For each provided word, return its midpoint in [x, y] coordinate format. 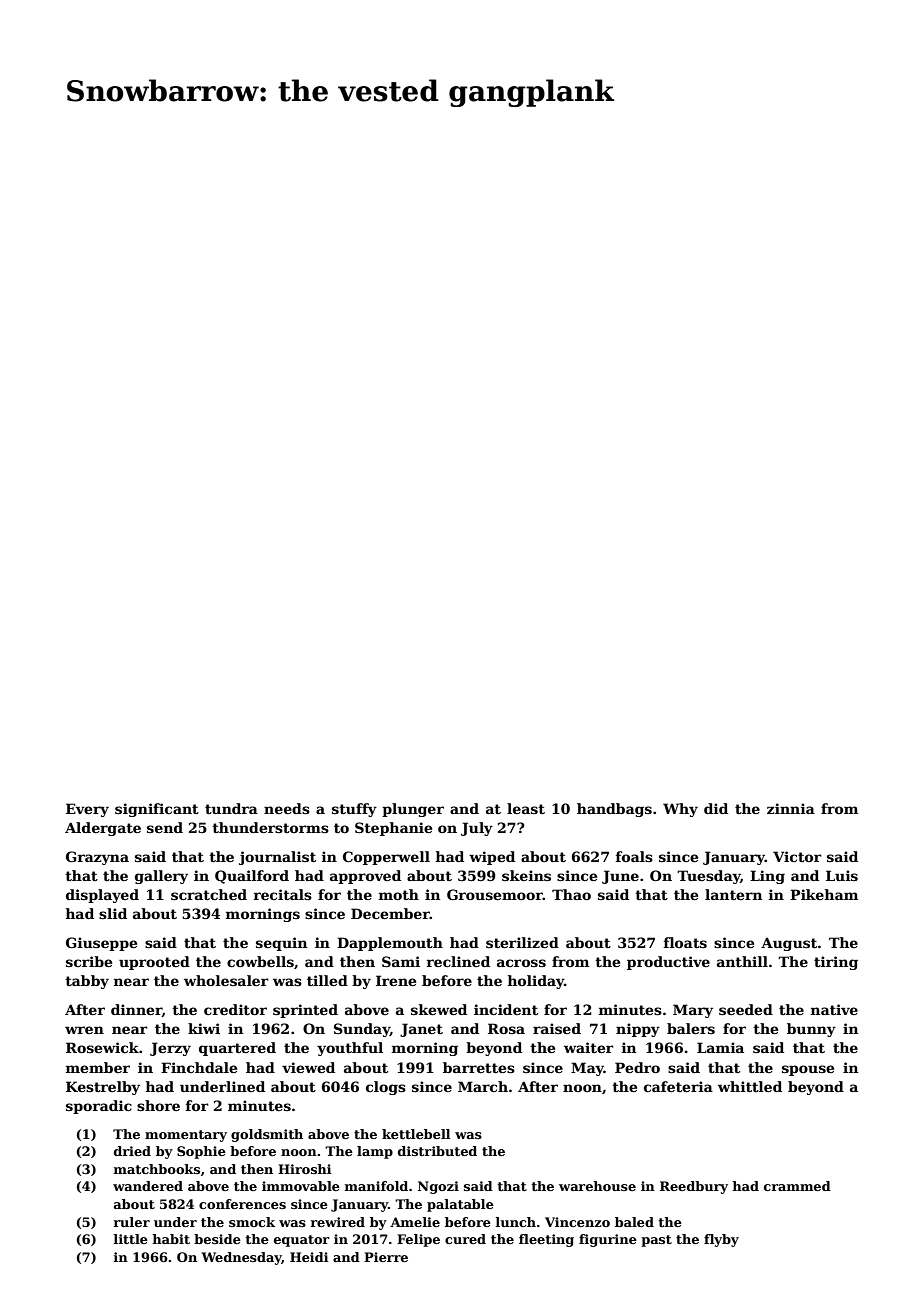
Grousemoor [495, 894]
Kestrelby [103, 1088]
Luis [842, 875]
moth [399, 894]
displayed [102, 896]
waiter [589, 1047]
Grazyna [97, 858]
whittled [750, 1086]
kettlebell [416, 1134]
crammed [797, 1186]
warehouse [597, 1186]
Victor [797, 856]
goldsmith [267, 1135]
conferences [242, 1204]
